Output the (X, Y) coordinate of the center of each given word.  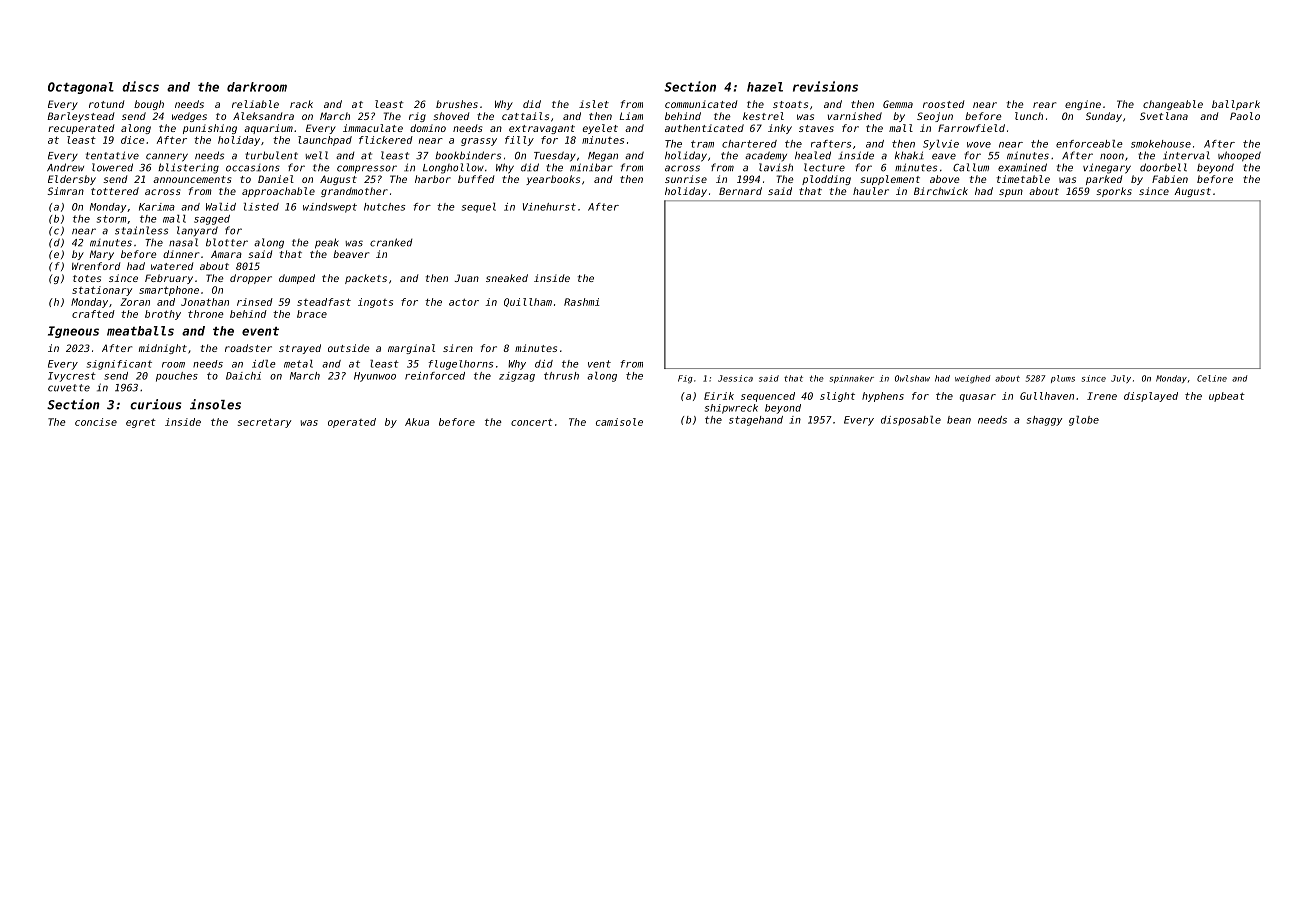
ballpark (1236, 105)
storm (111, 219)
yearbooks (553, 180)
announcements (192, 179)
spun (1011, 193)
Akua (417, 422)
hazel (765, 87)
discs (140, 86)
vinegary (1107, 168)
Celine (1212, 378)
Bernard (740, 191)
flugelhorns (460, 365)
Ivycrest (72, 377)
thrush (561, 376)
